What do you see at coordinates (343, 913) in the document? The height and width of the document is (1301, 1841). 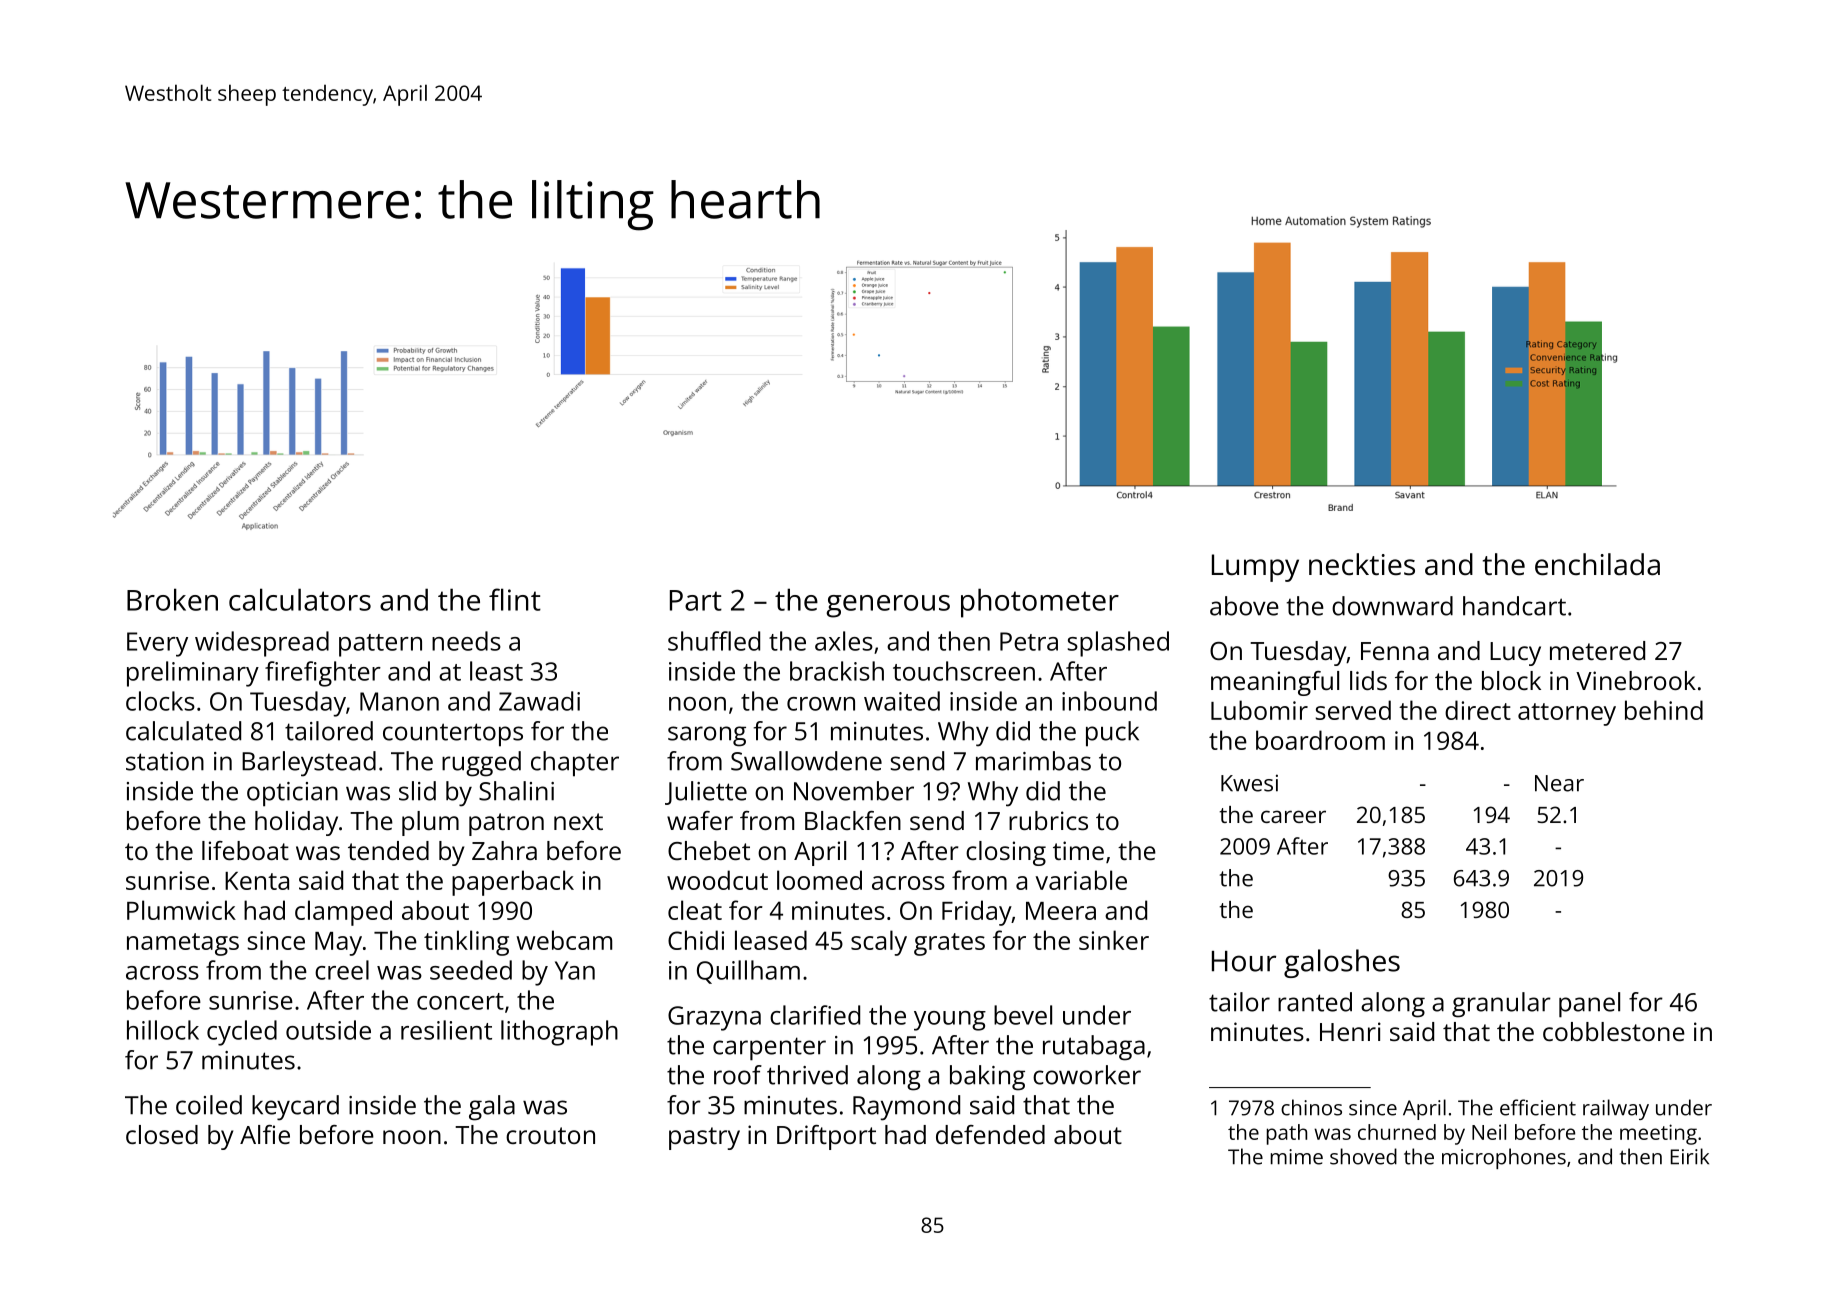 I see `clamped` at bounding box center [343, 913].
